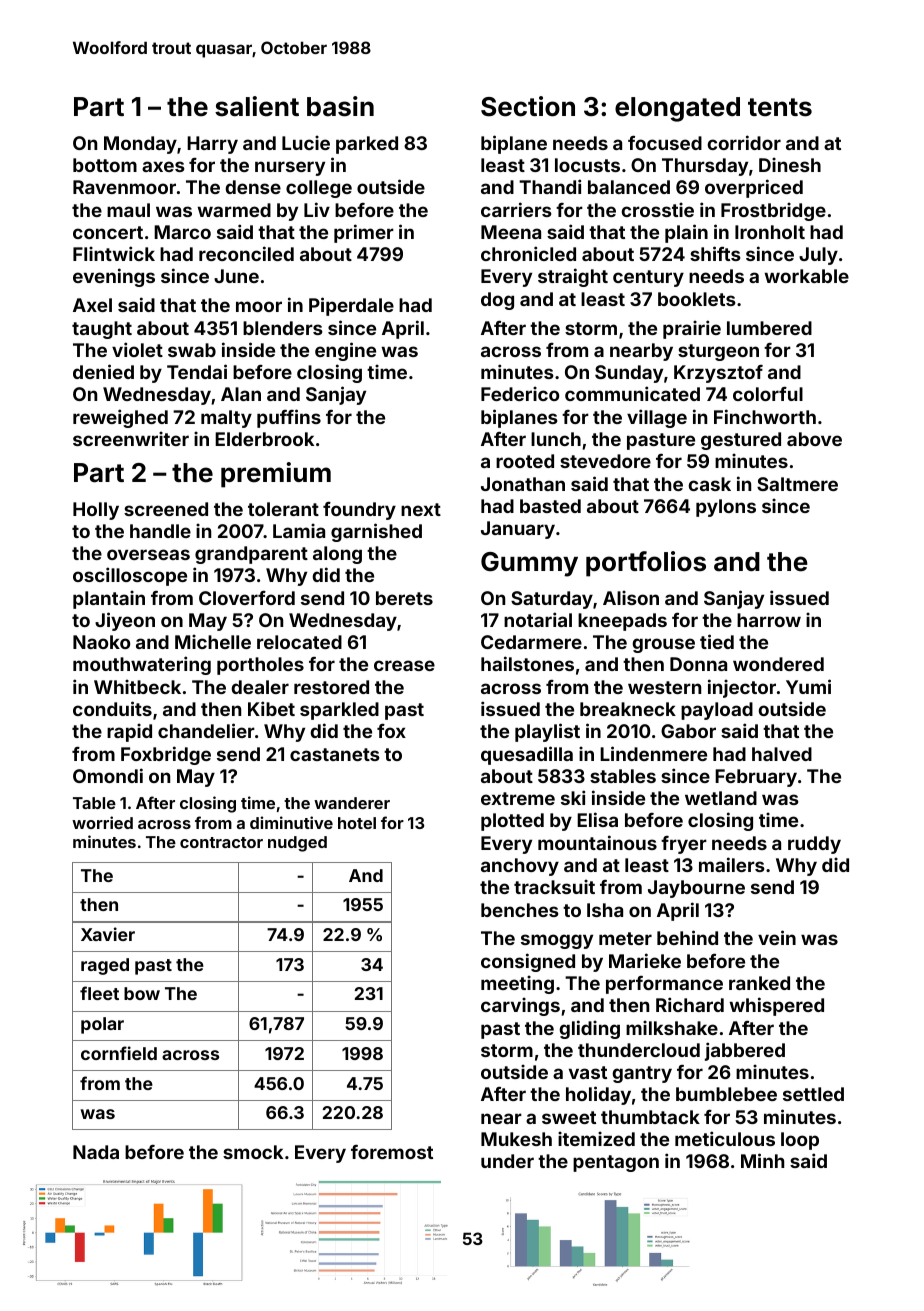  Describe the element at coordinates (129, 732) in the screenshot. I see `rapid` at that location.
